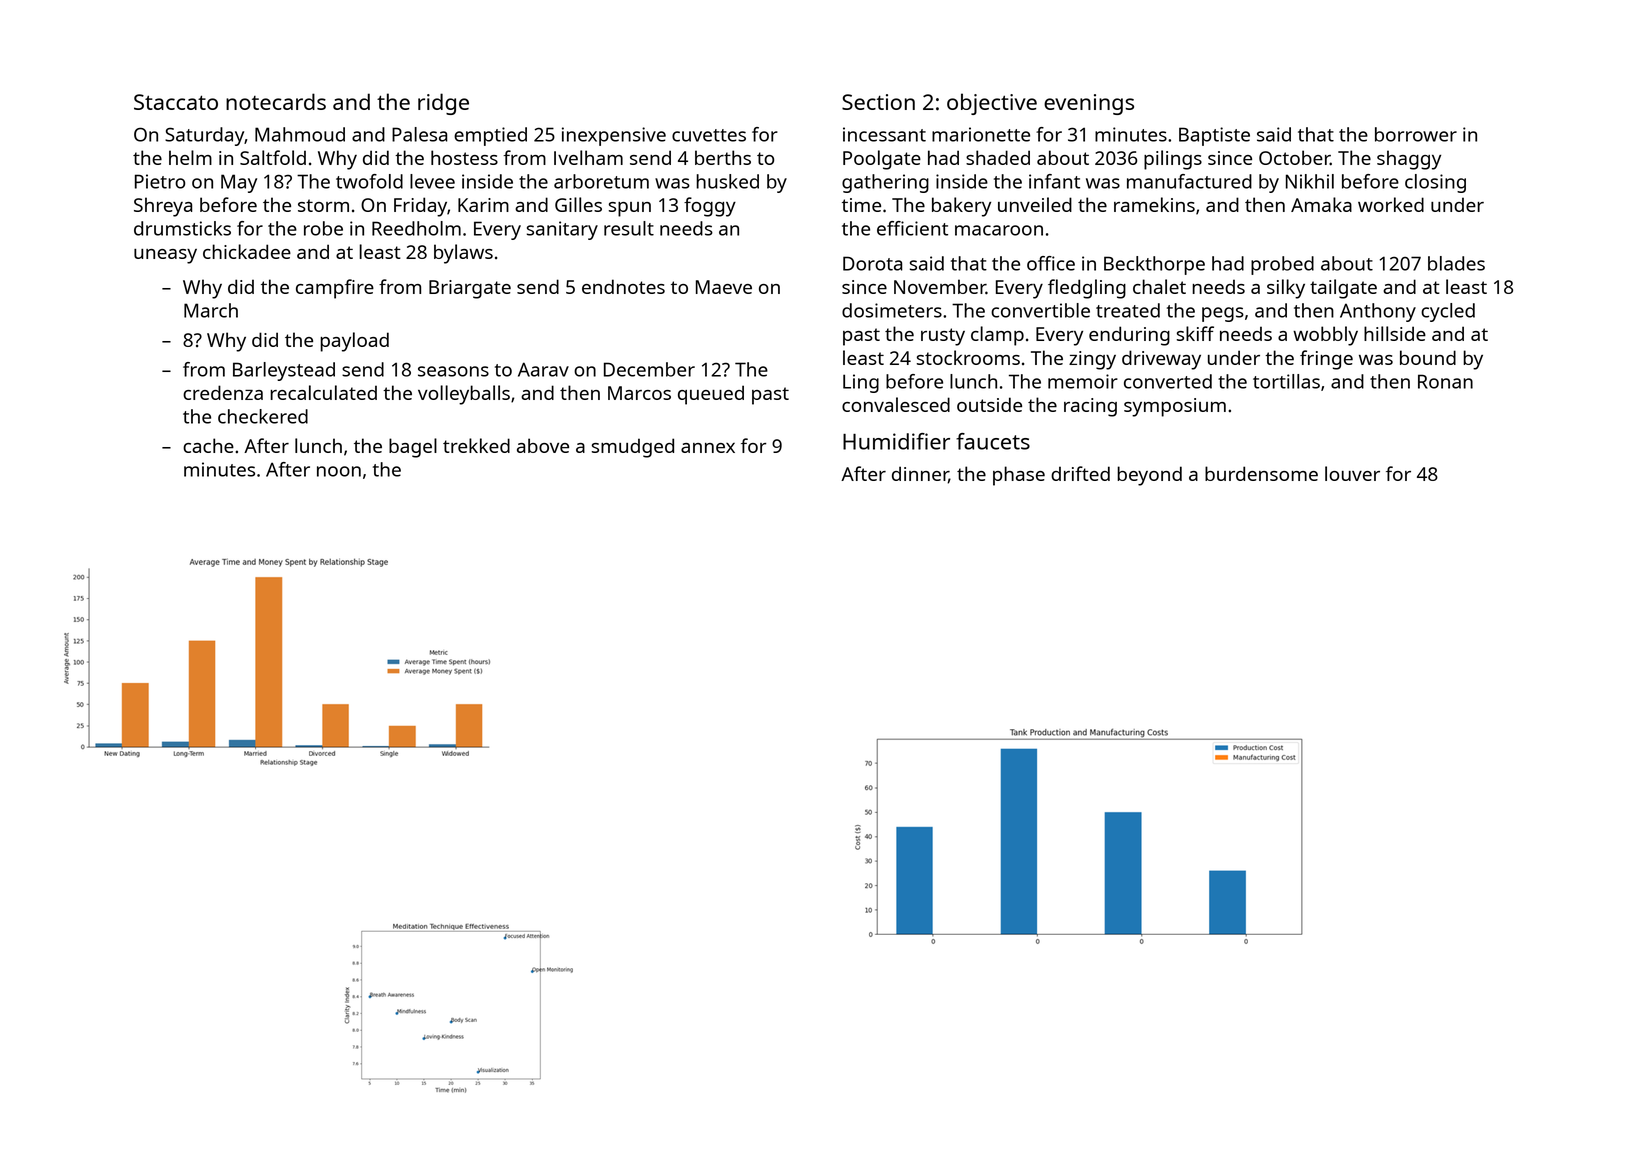 The image size is (1651, 1167). What do you see at coordinates (873, 263) in the screenshot?
I see `Dorota` at bounding box center [873, 263].
